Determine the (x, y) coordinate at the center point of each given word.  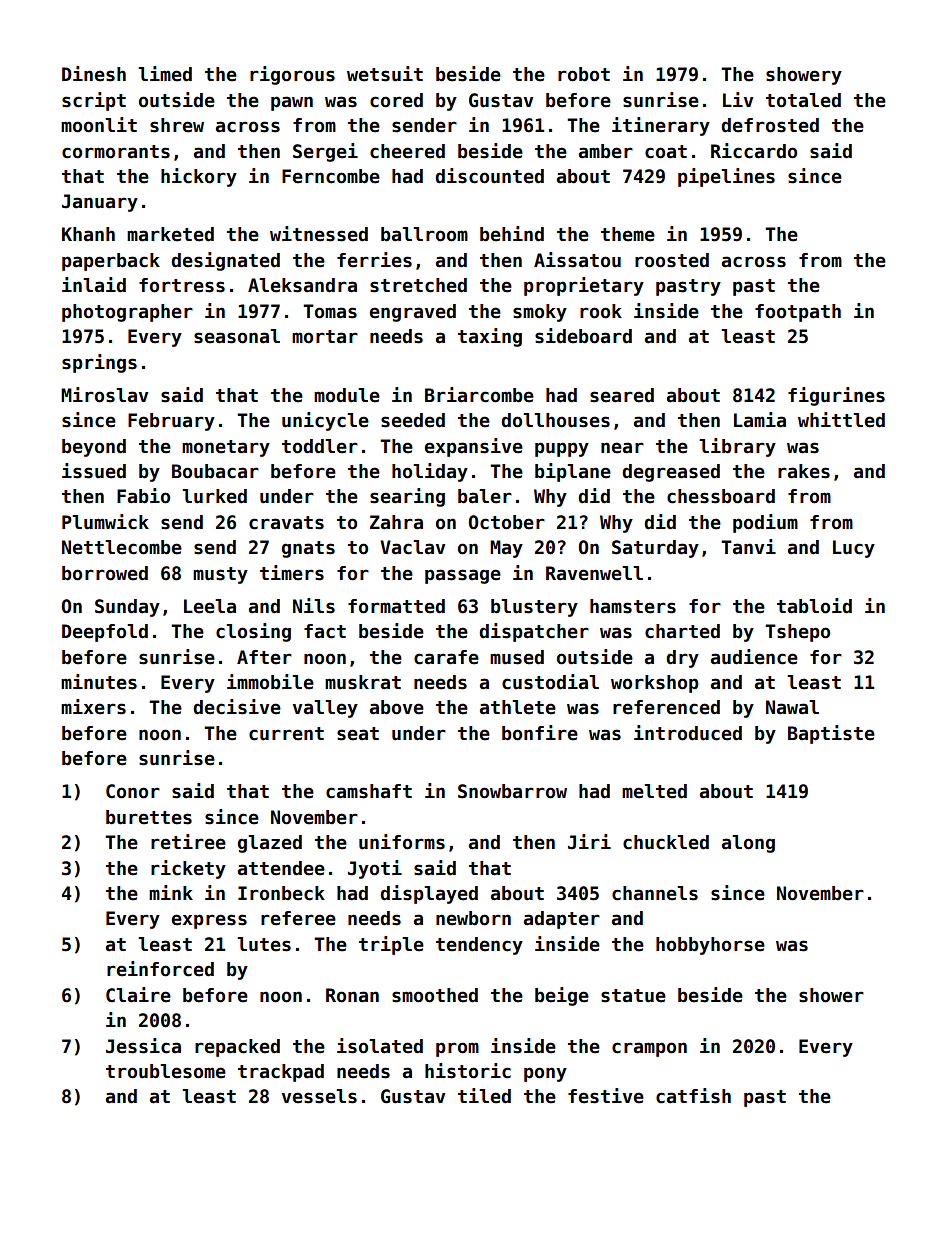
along (748, 844)
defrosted (770, 125)
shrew (177, 125)
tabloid (814, 606)
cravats (286, 523)
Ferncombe (331, 176)
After (264, 657)
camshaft (369, 791)
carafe (446, 657)
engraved (413, 313)
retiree (188, 842)
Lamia (760, 420)
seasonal (237, 336)
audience (754, 657)
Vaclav (412, 547)
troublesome (166, 1071)
